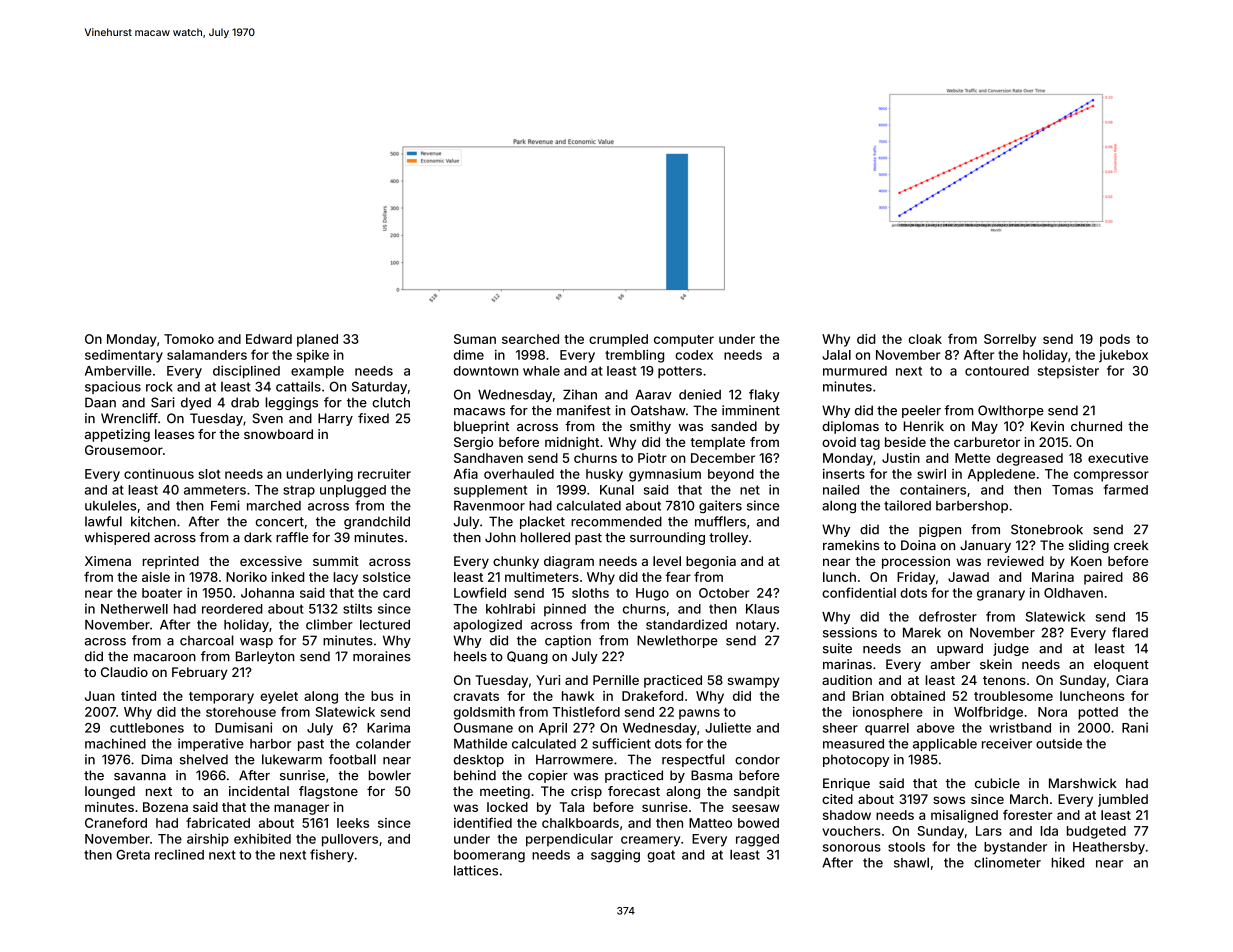 The image size is (1233, 952). What do you see at coordinates (837, 648) in the screenshot?
I see `suite` at bounding box center [837, 648].
